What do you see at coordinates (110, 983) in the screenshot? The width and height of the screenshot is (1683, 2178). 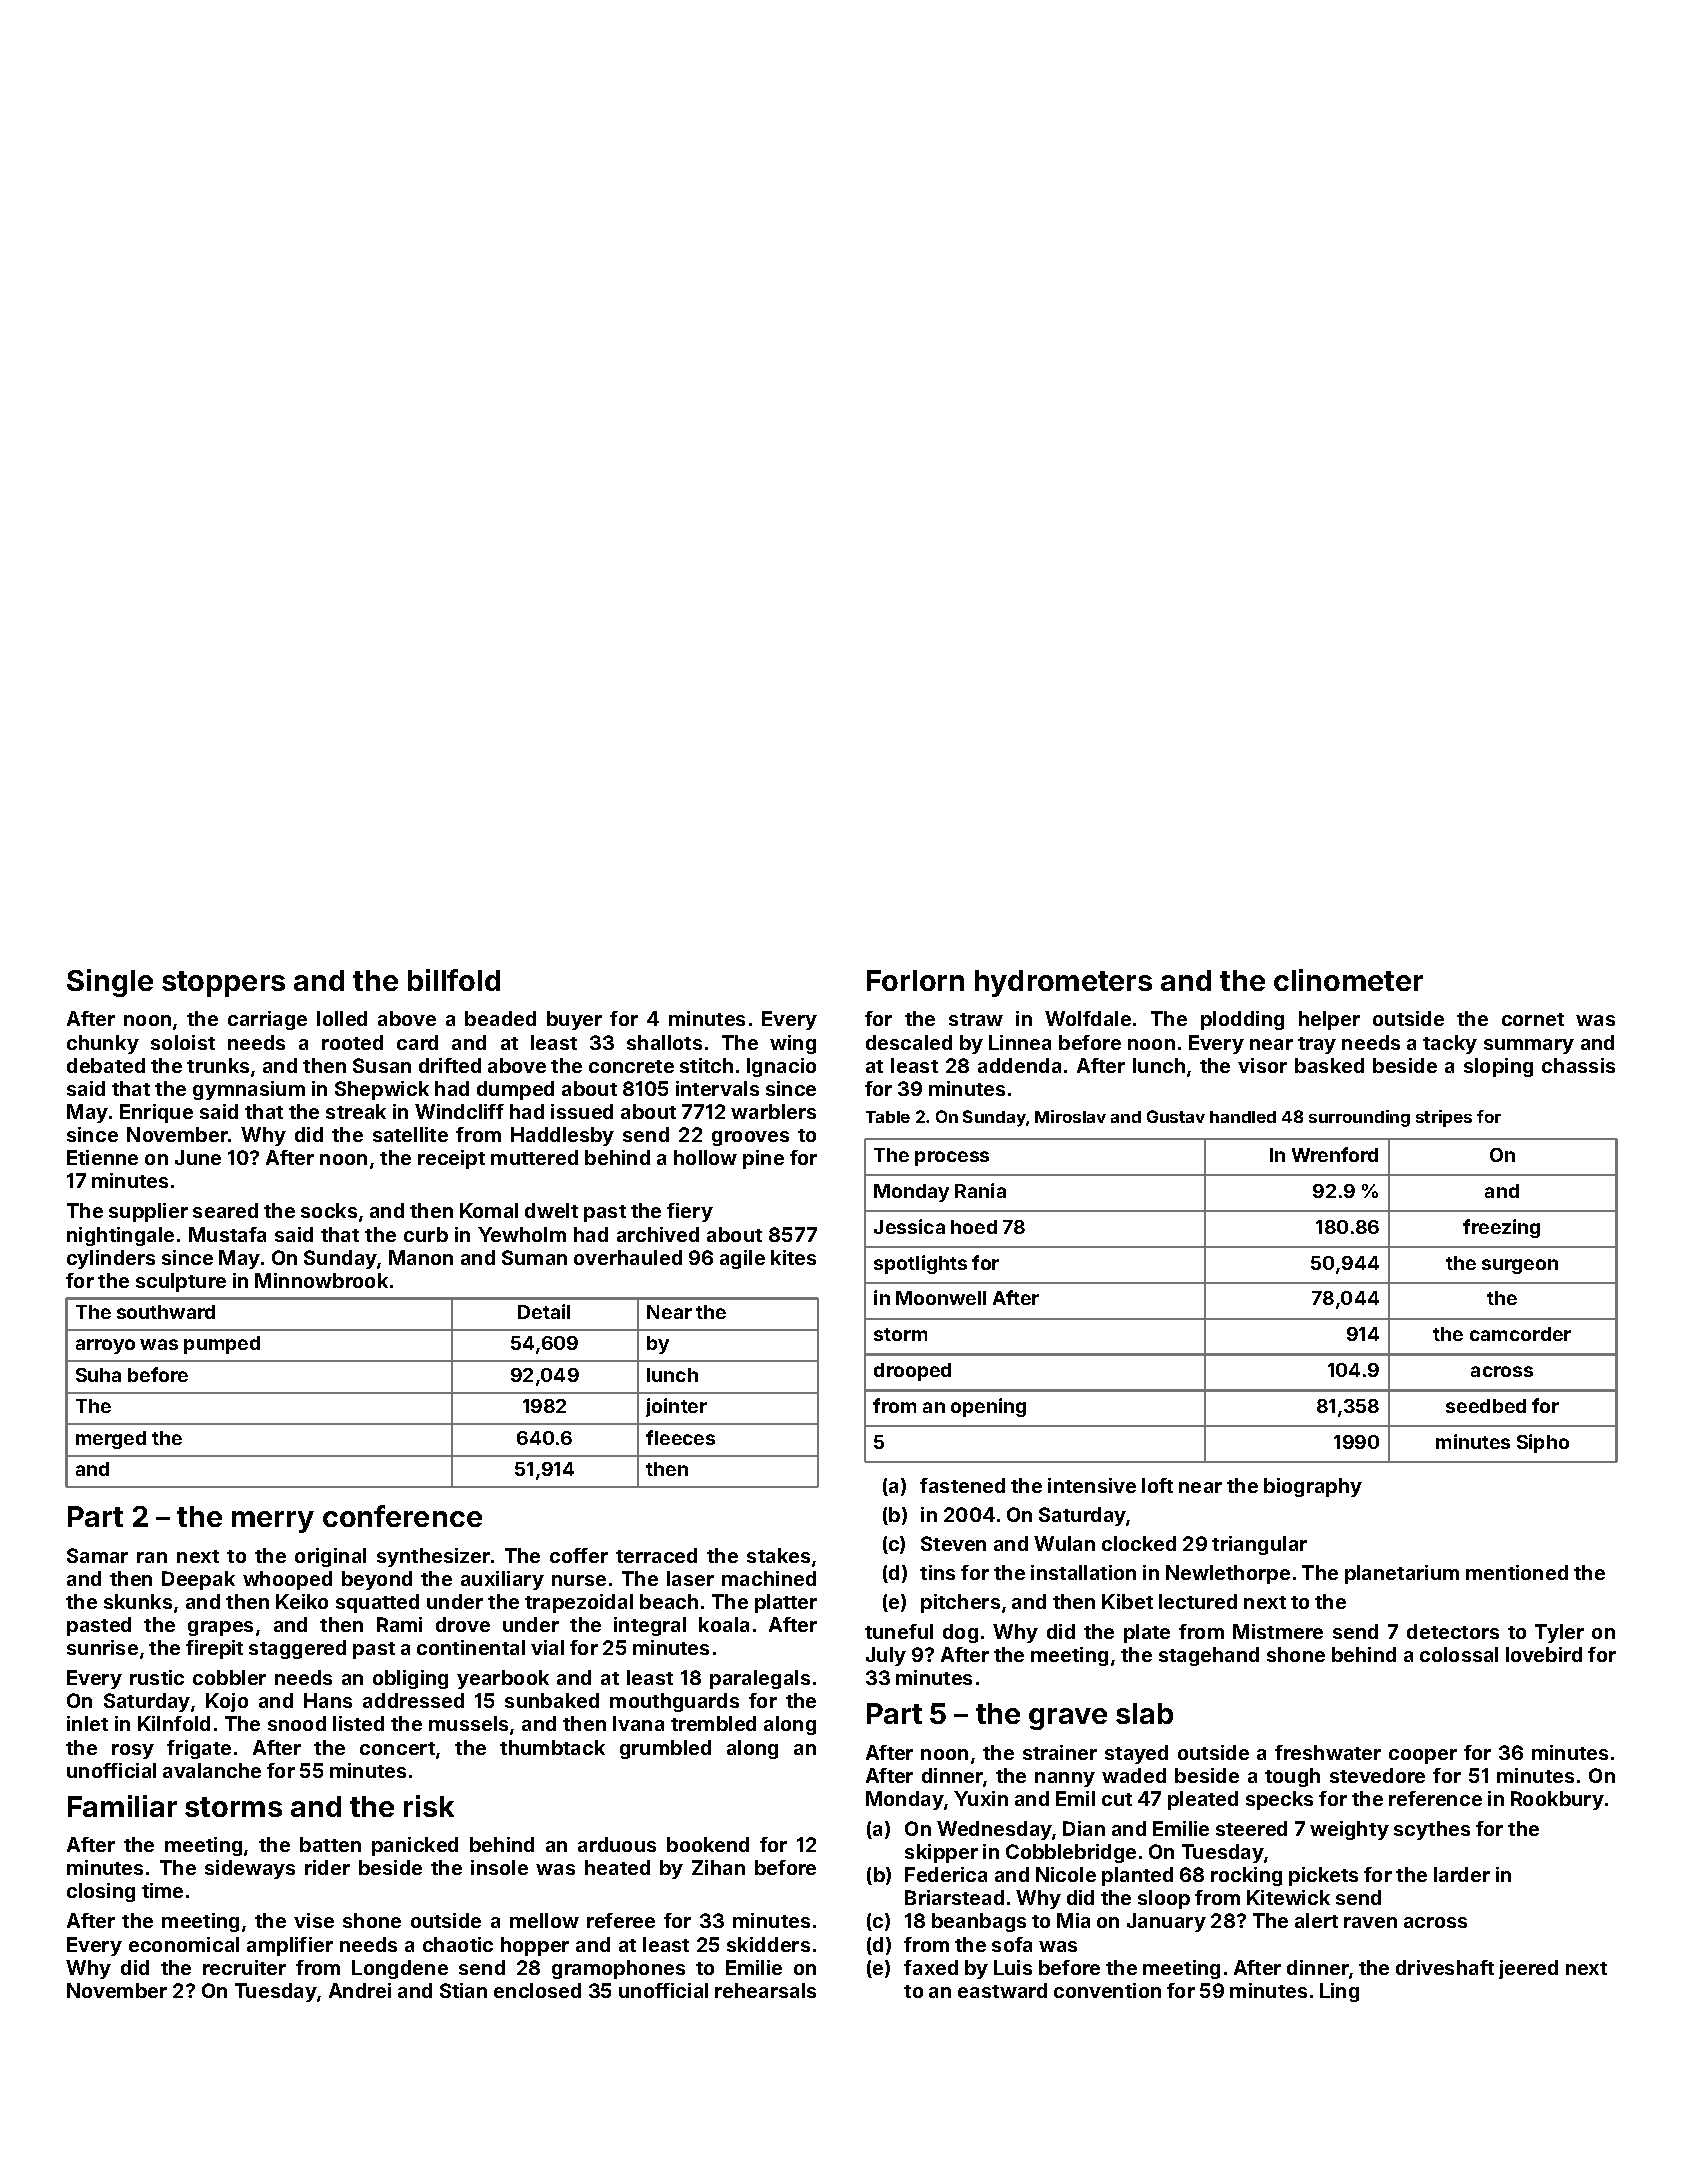 I see `Single` at bounding box center [110, 983].
